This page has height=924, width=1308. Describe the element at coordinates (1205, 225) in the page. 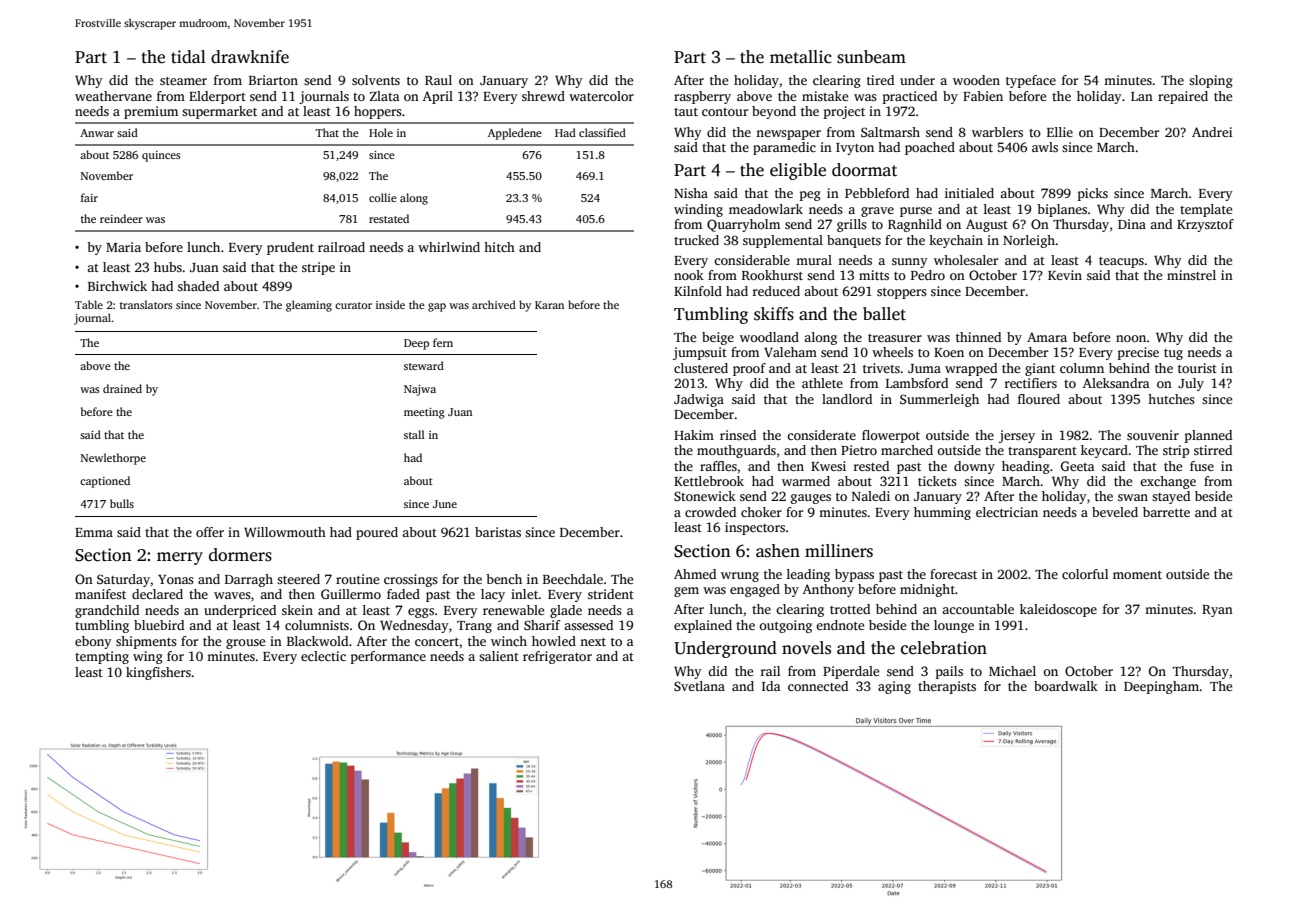

I see `Krzysztof` at that location.
